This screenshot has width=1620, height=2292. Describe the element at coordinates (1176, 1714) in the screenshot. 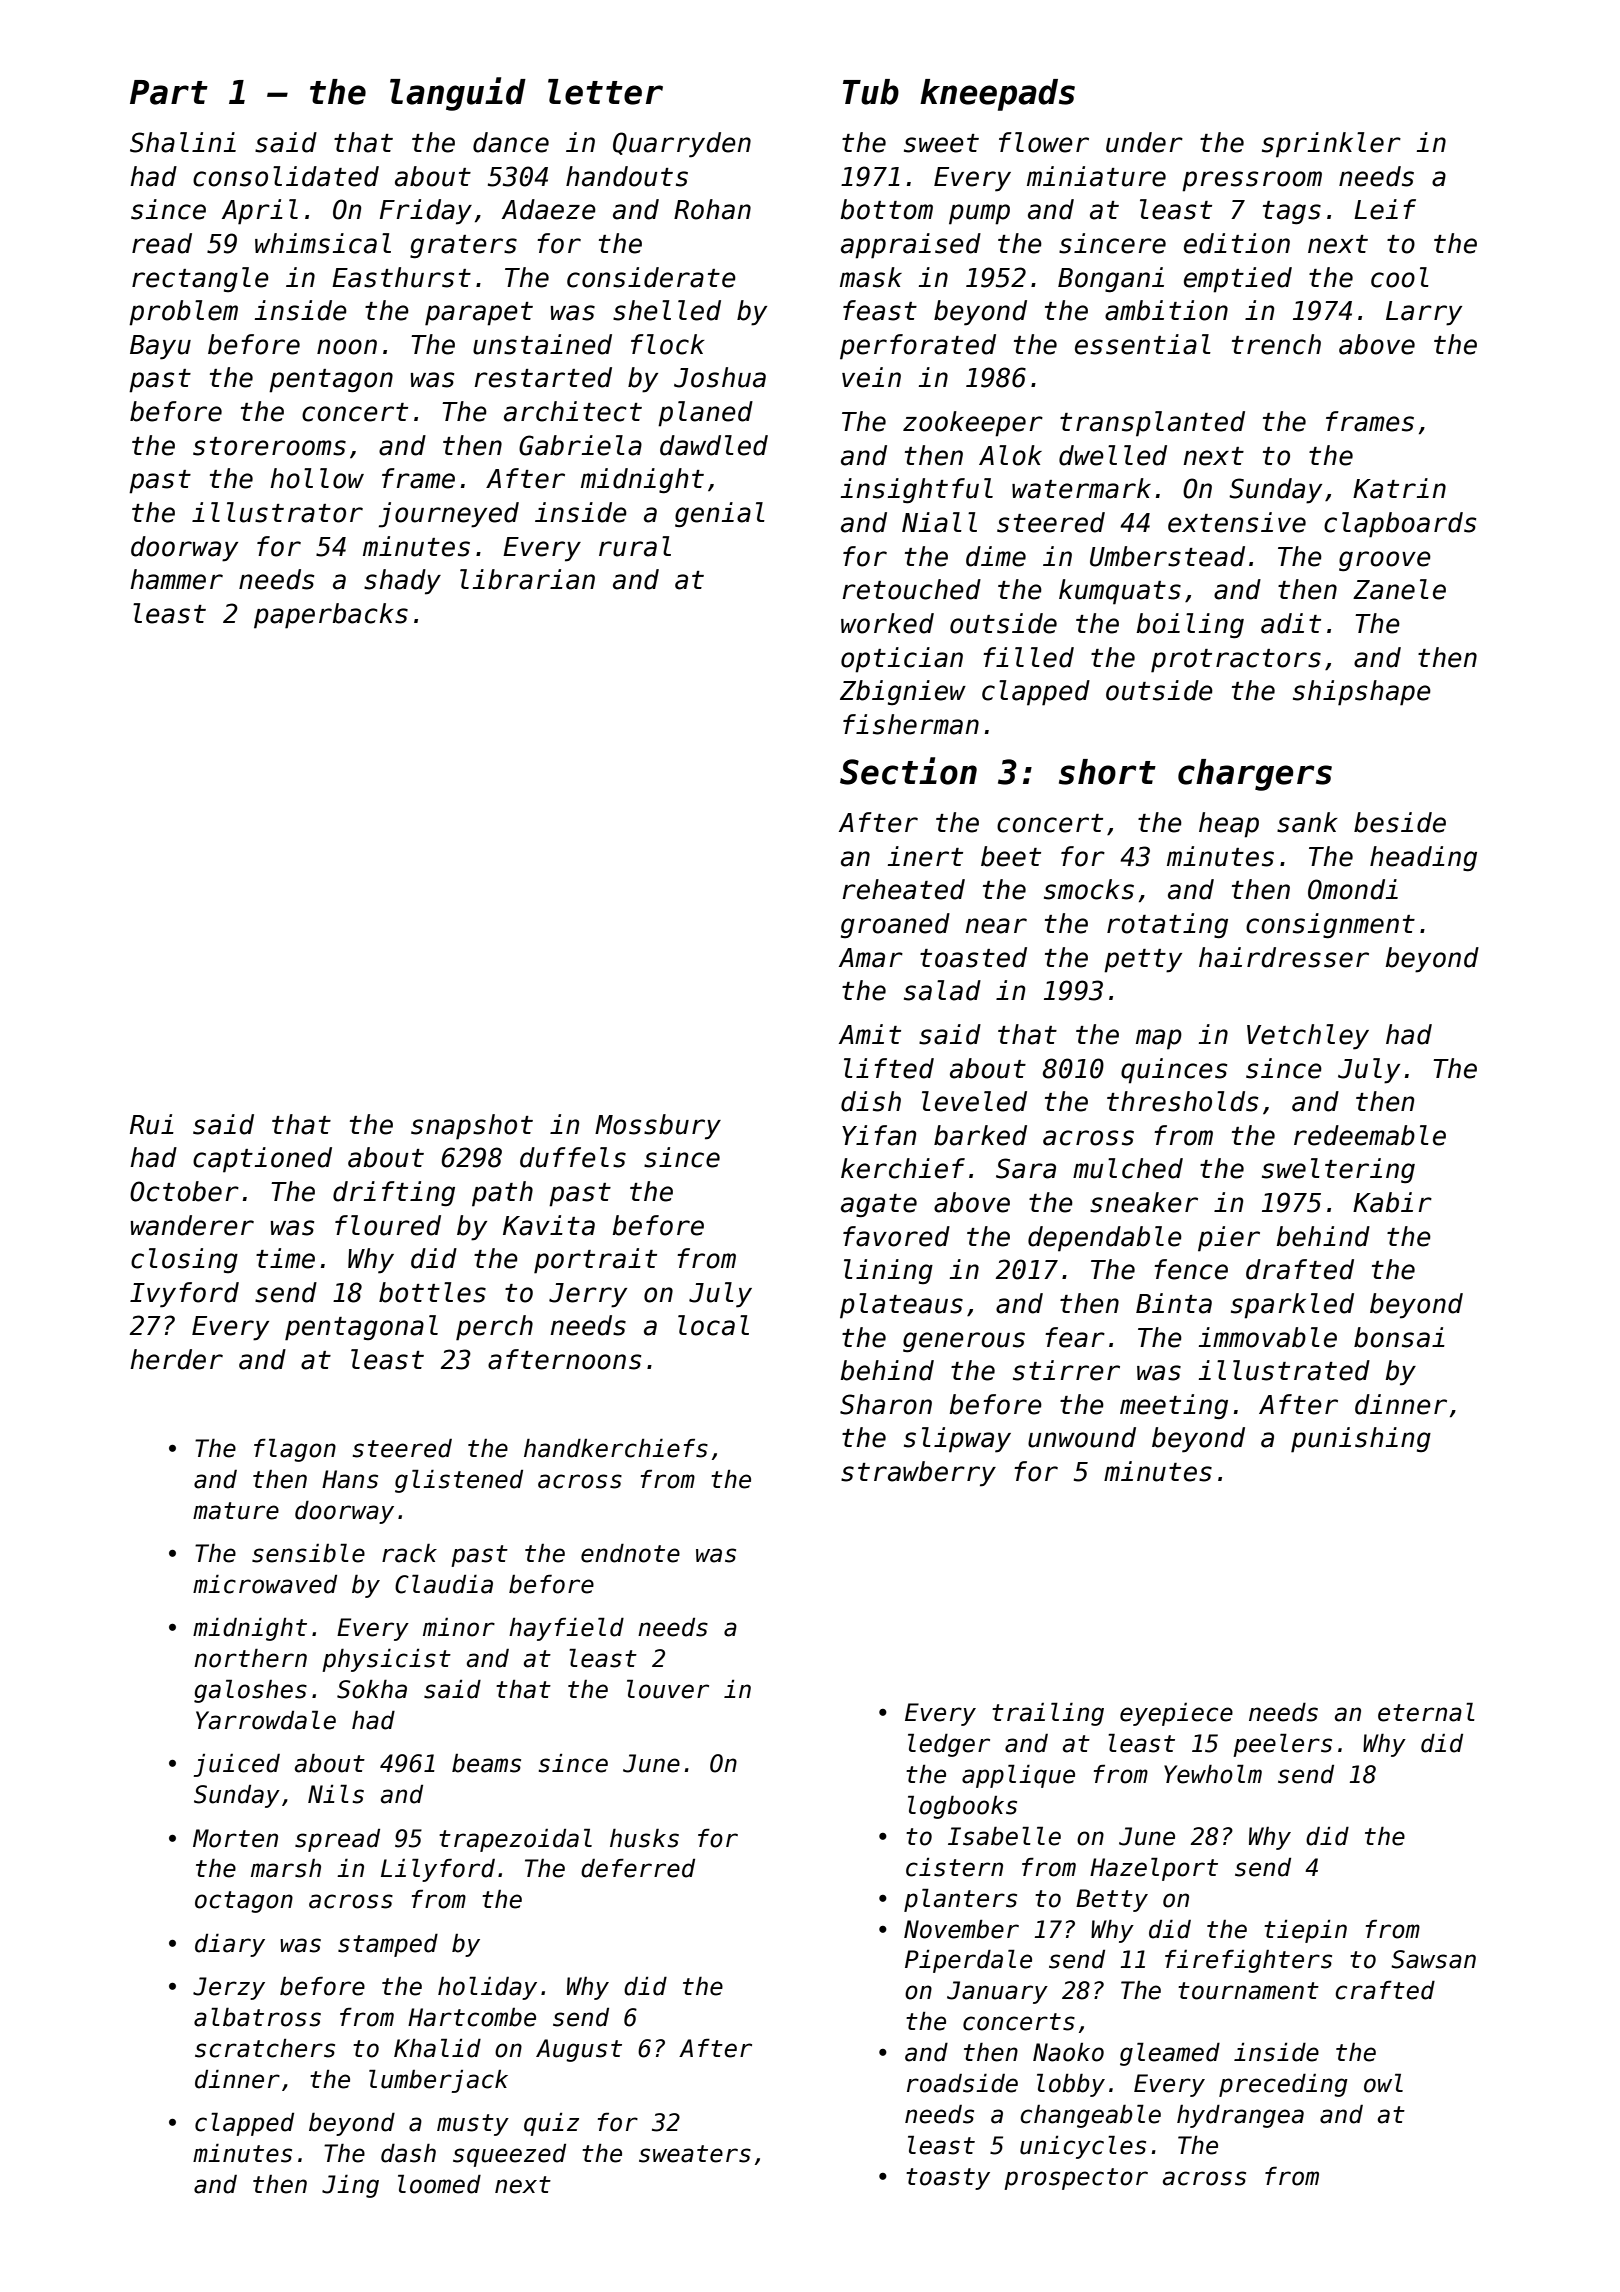

I see `eyepiece` at that location.
